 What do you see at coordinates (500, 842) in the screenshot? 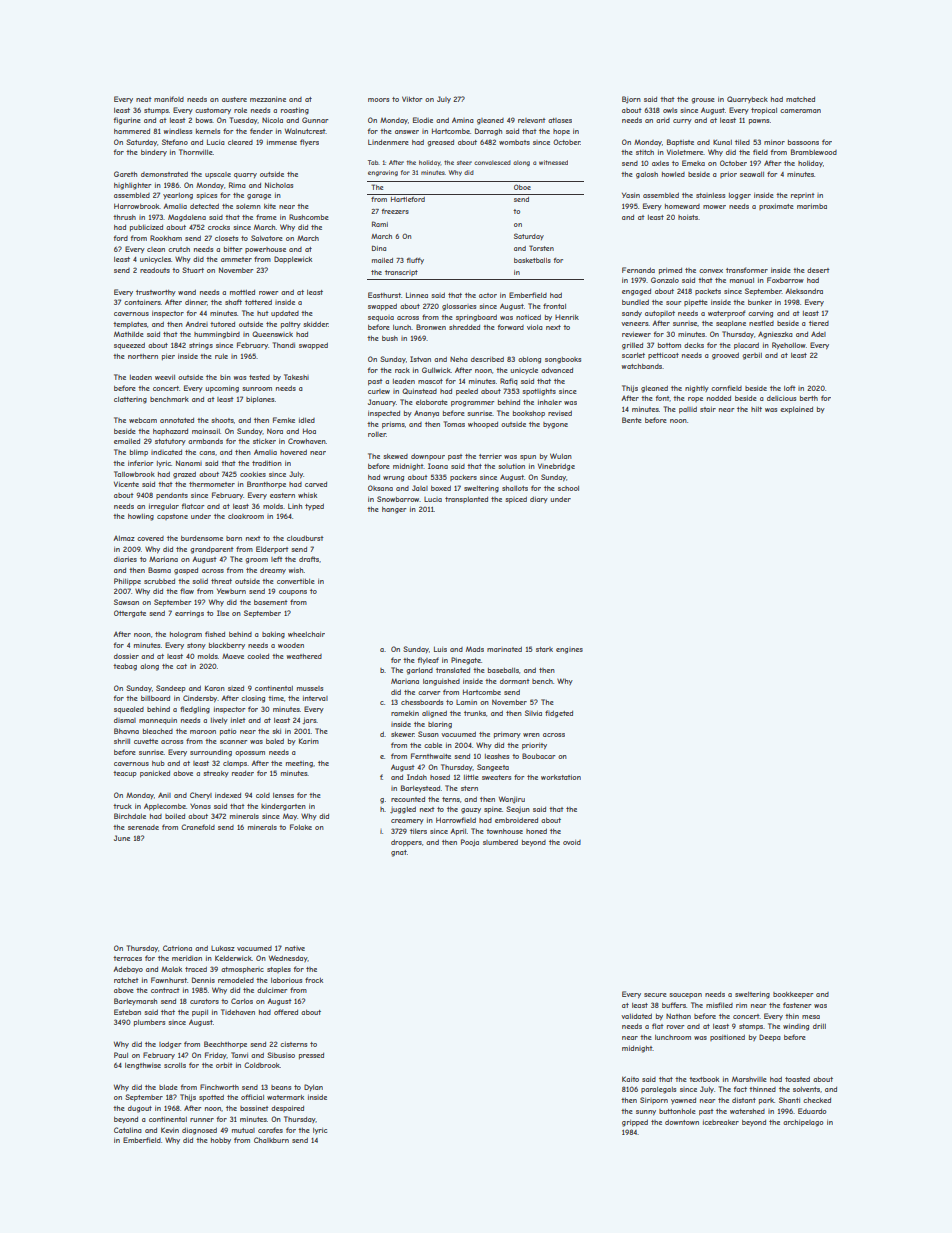
I see `slumbered` at bounding box center [500, 842].
